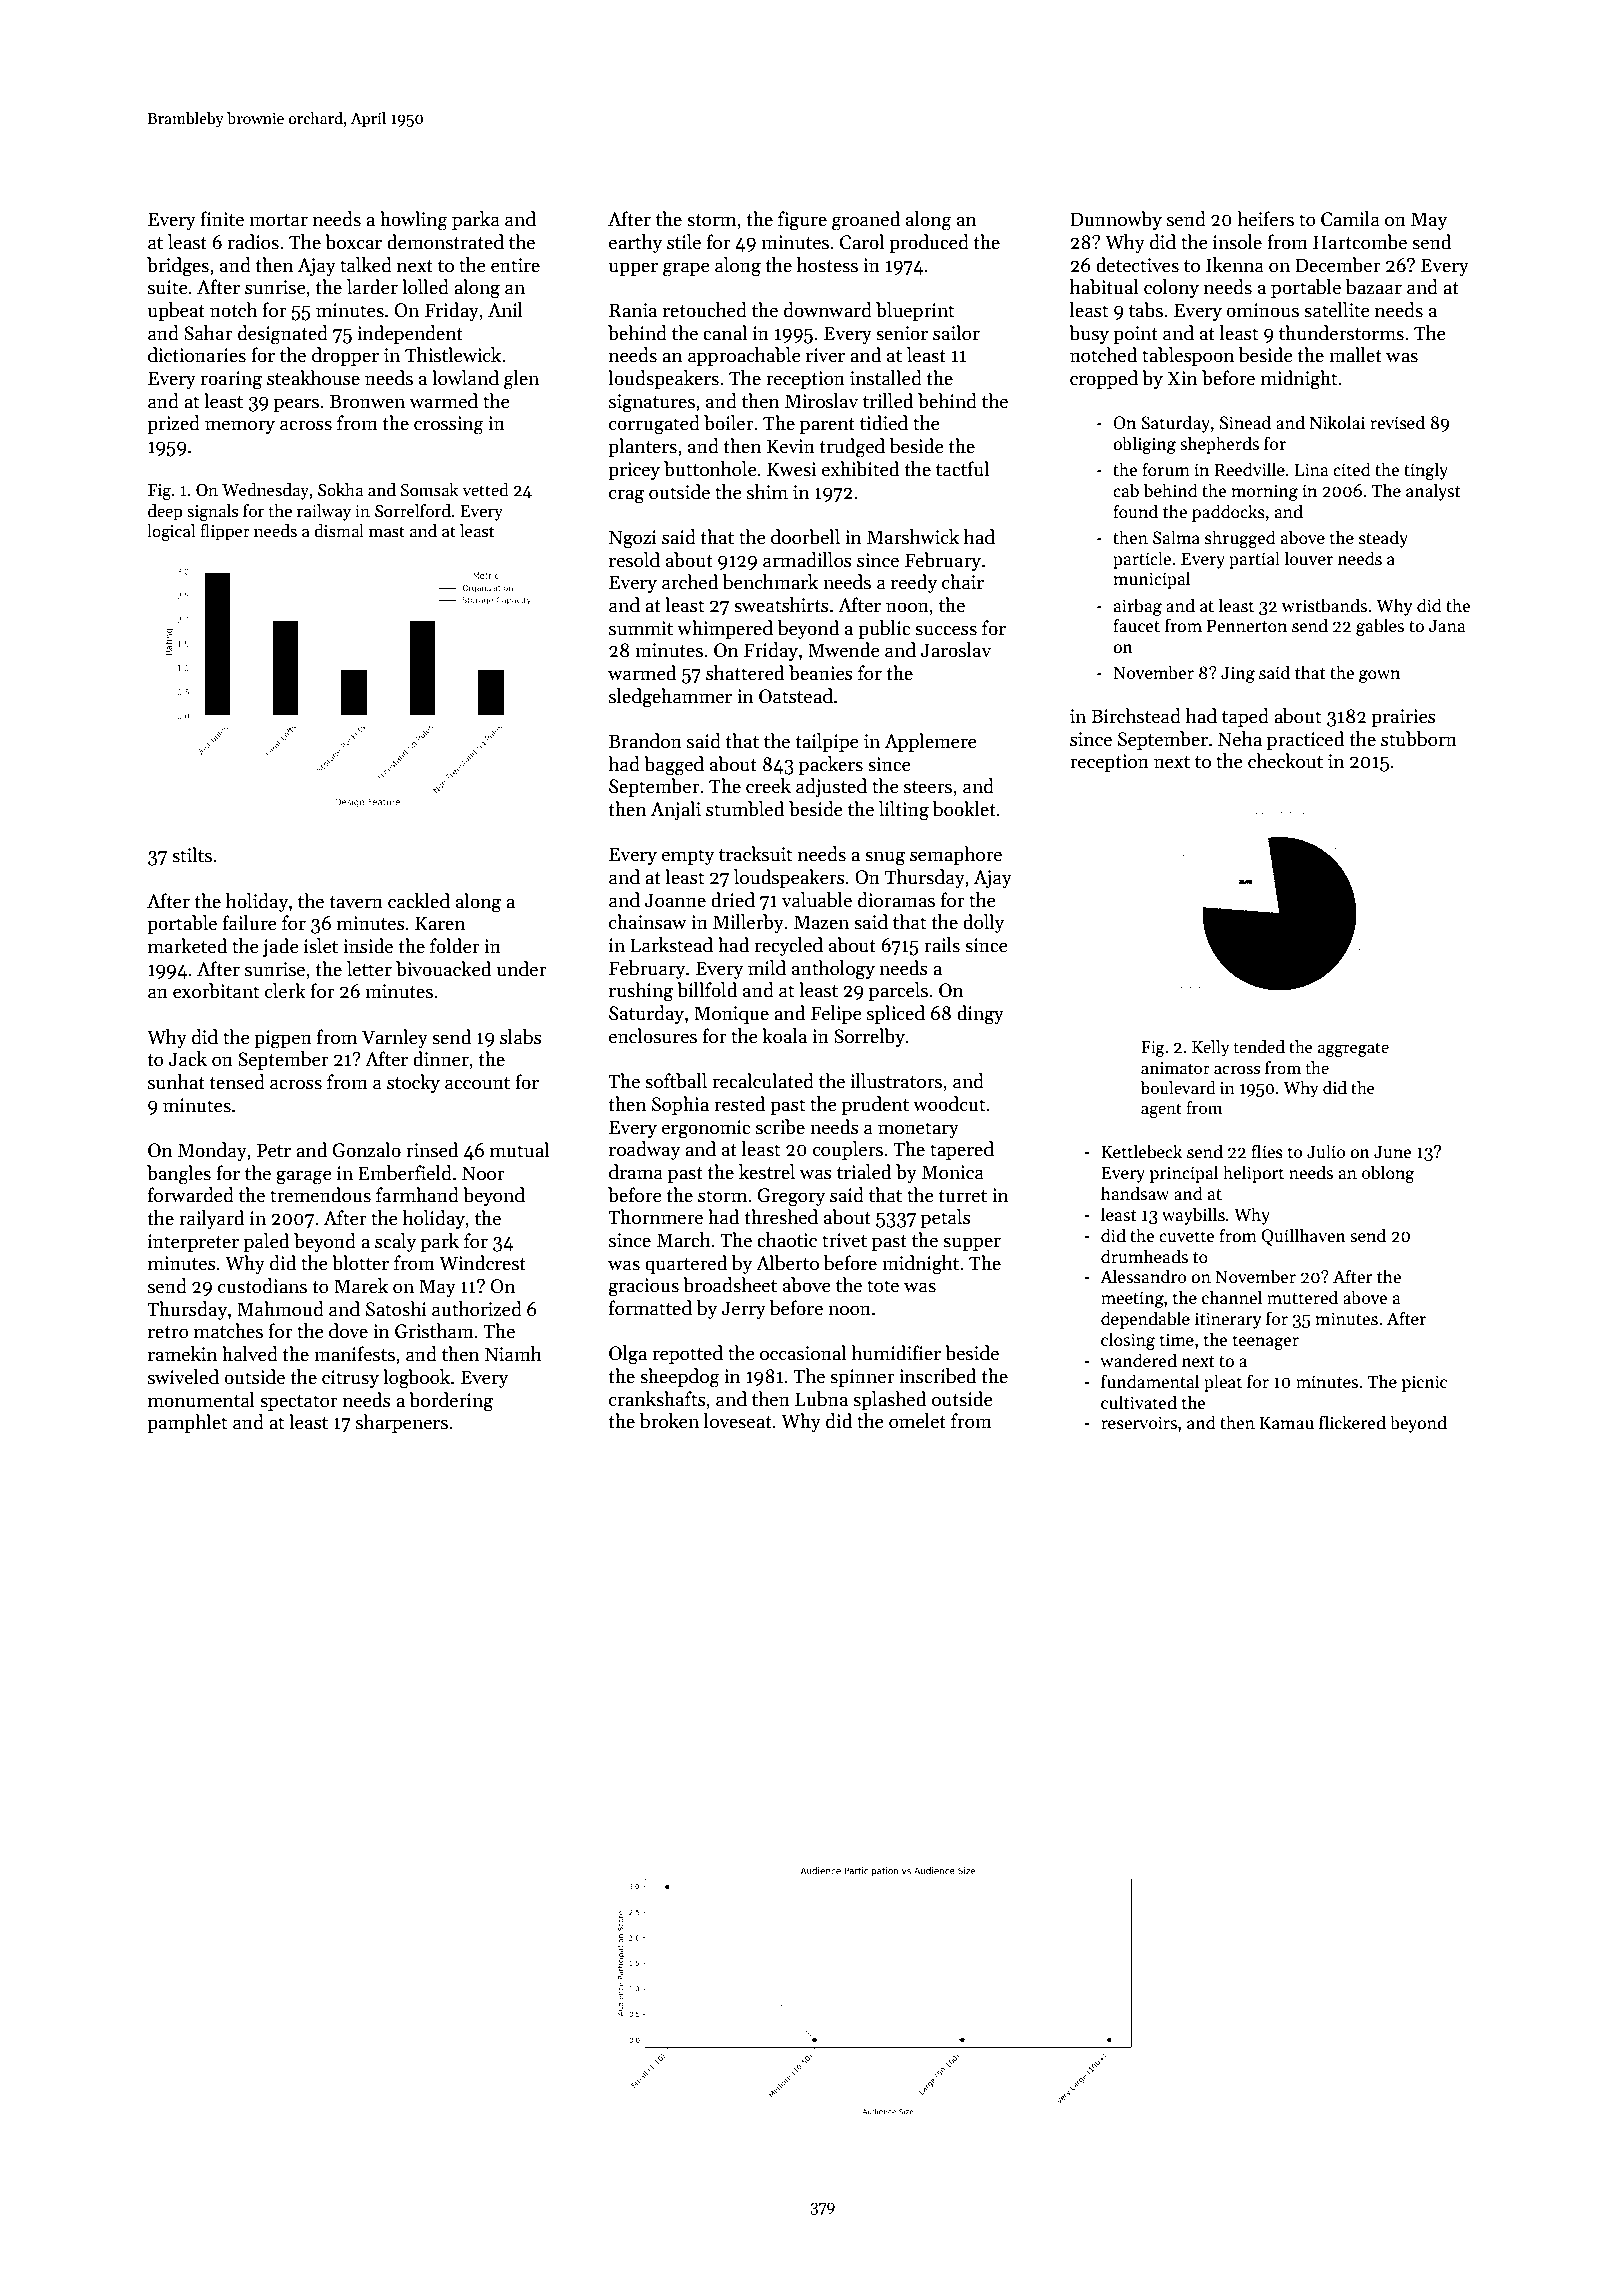 This screenshot has height=2292, width=1620. I want to click on groaned, so click(866, 221).
